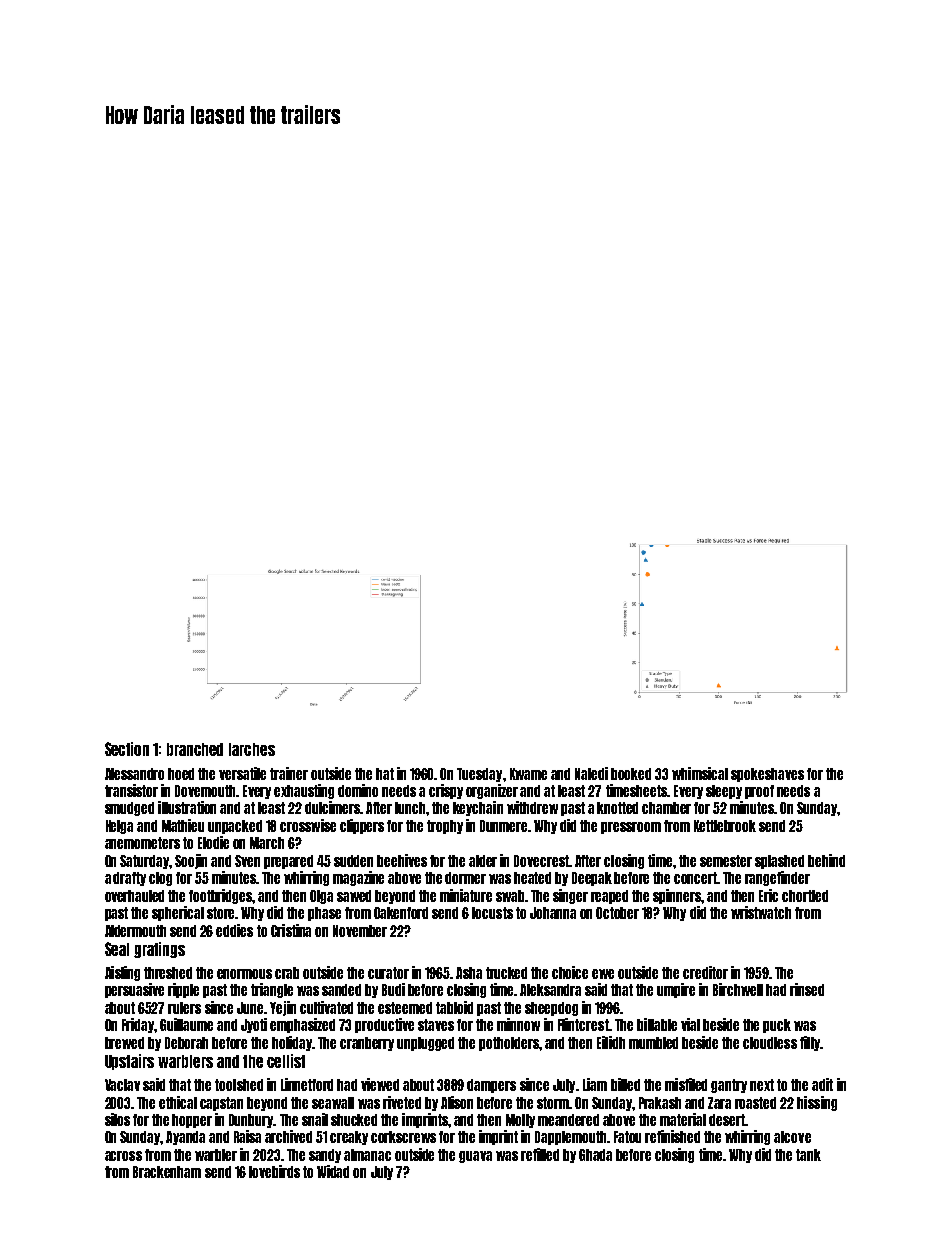 The height and width of the document is (1233, 952). What do you see at coordinates (333, 1103) in the document?
I see `seawall` at bounding box center [333, 1103].
